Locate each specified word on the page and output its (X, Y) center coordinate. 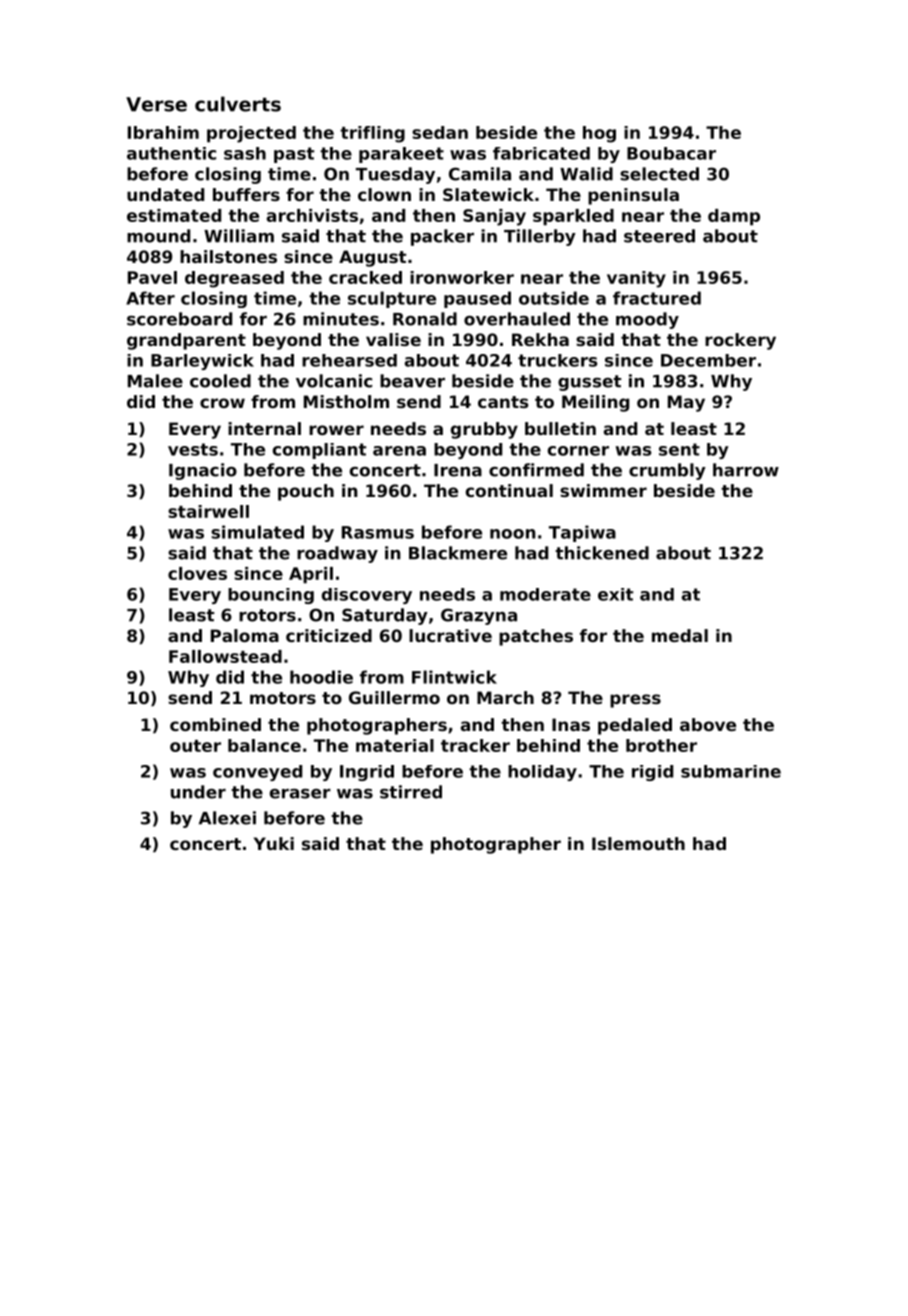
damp (734, 217)
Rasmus (378, 532)
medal (680, 635)
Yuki (274, 843)
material (395, 745)
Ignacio (203, 471)
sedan (440, 132)
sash (245, 153)
